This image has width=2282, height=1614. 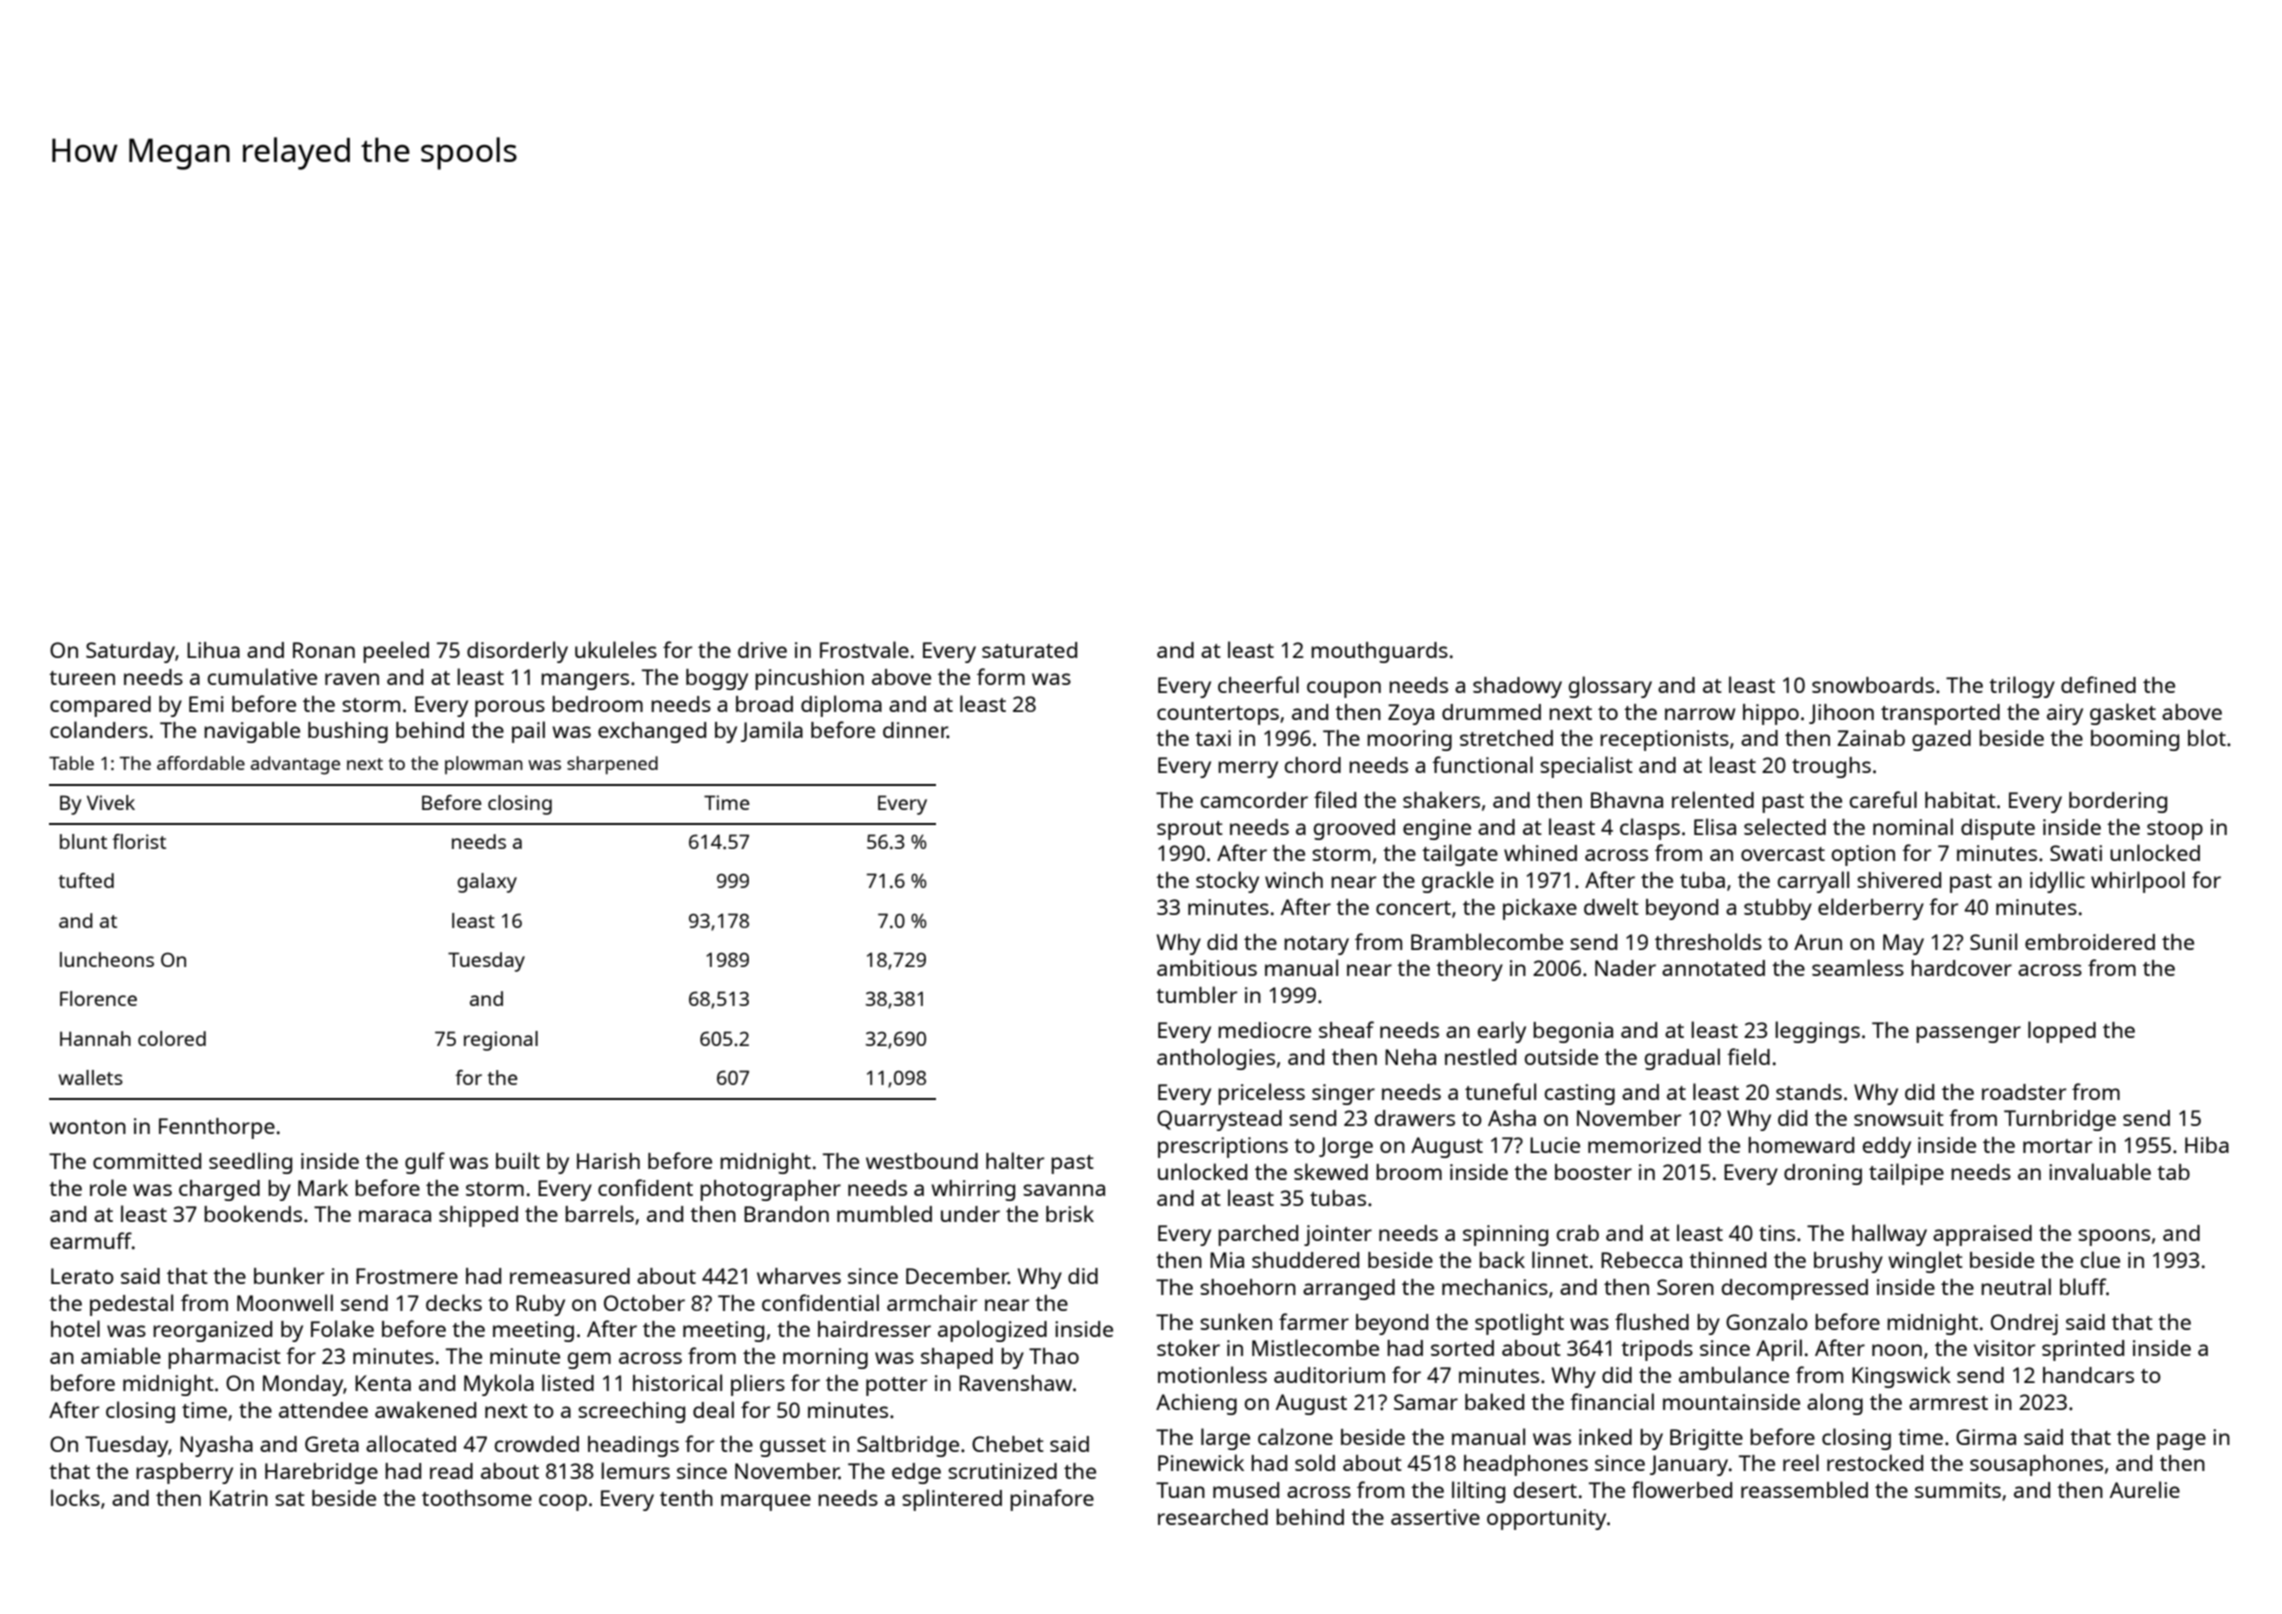 I want to click on Harebridge, so click(x=321, y=1473).
